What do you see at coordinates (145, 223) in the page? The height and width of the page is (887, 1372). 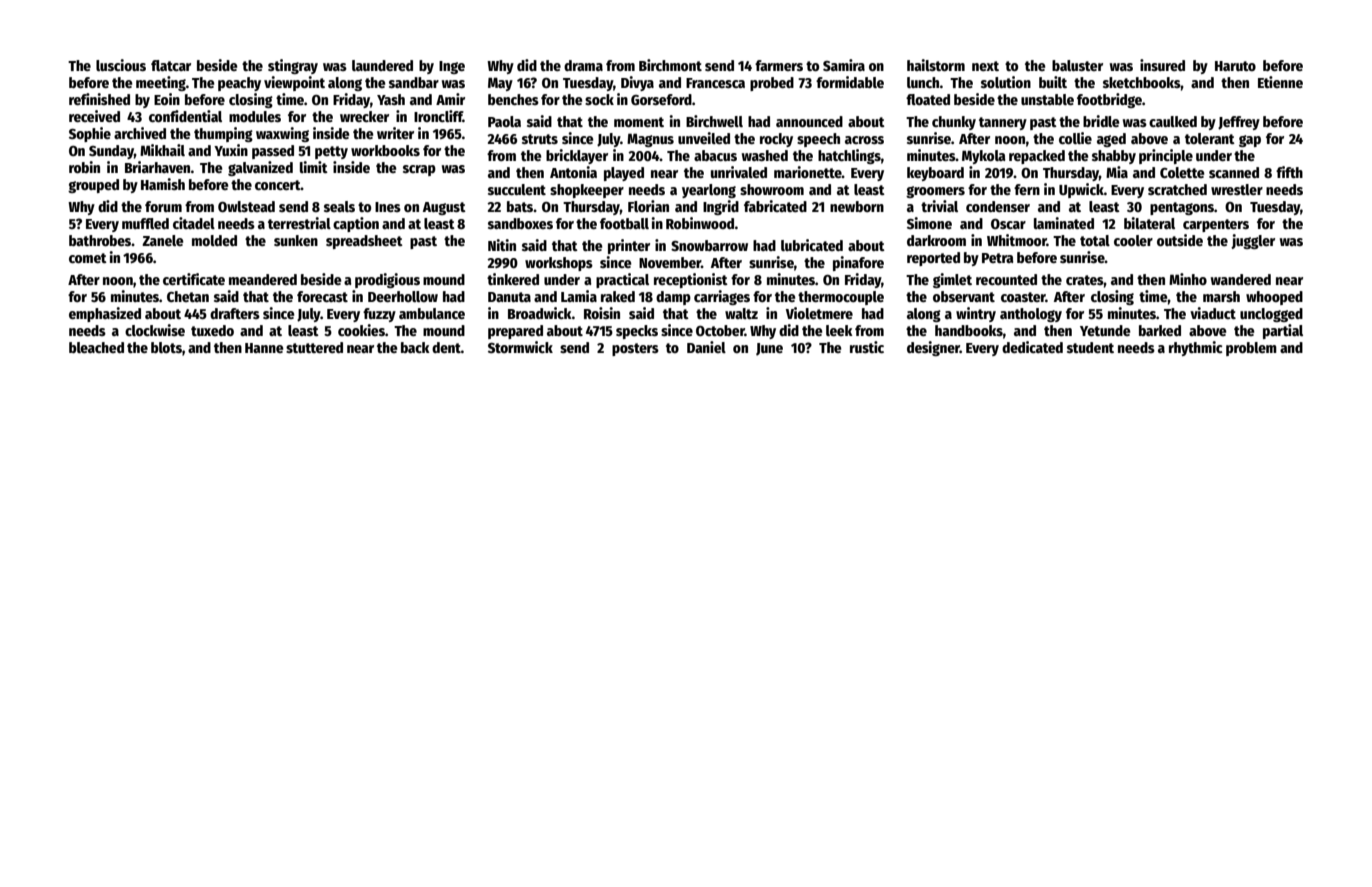 I see `muffled` at bounding box center [145, 223].
